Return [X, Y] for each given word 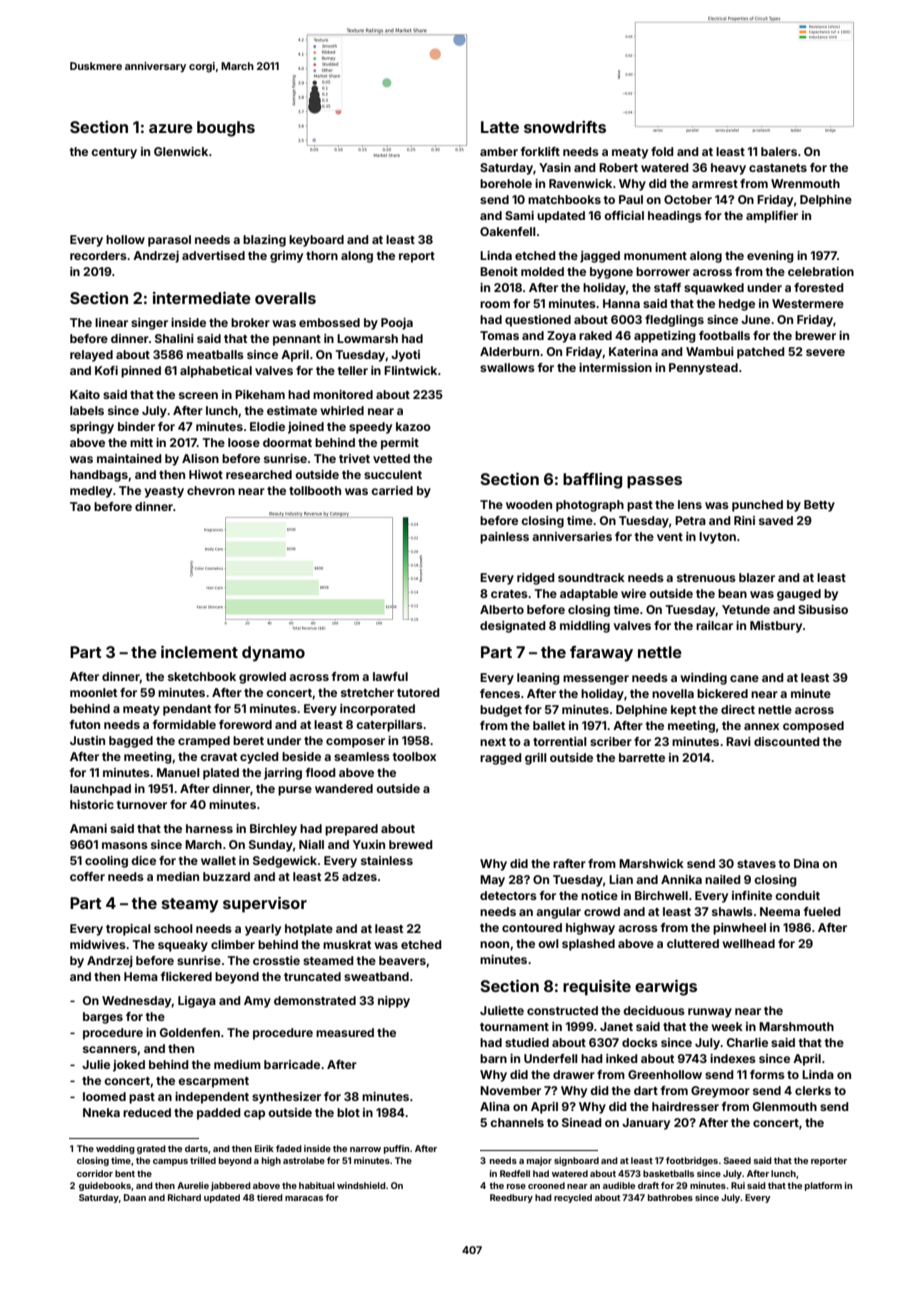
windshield [361, 1185]
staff [667, 287]
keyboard [316, 241]
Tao [80, 506]
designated [513, 627]
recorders [98, 255]
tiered [270, 1197]
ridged [536, 579]
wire [633, 593]
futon [85, 724]
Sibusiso [823, 609]
